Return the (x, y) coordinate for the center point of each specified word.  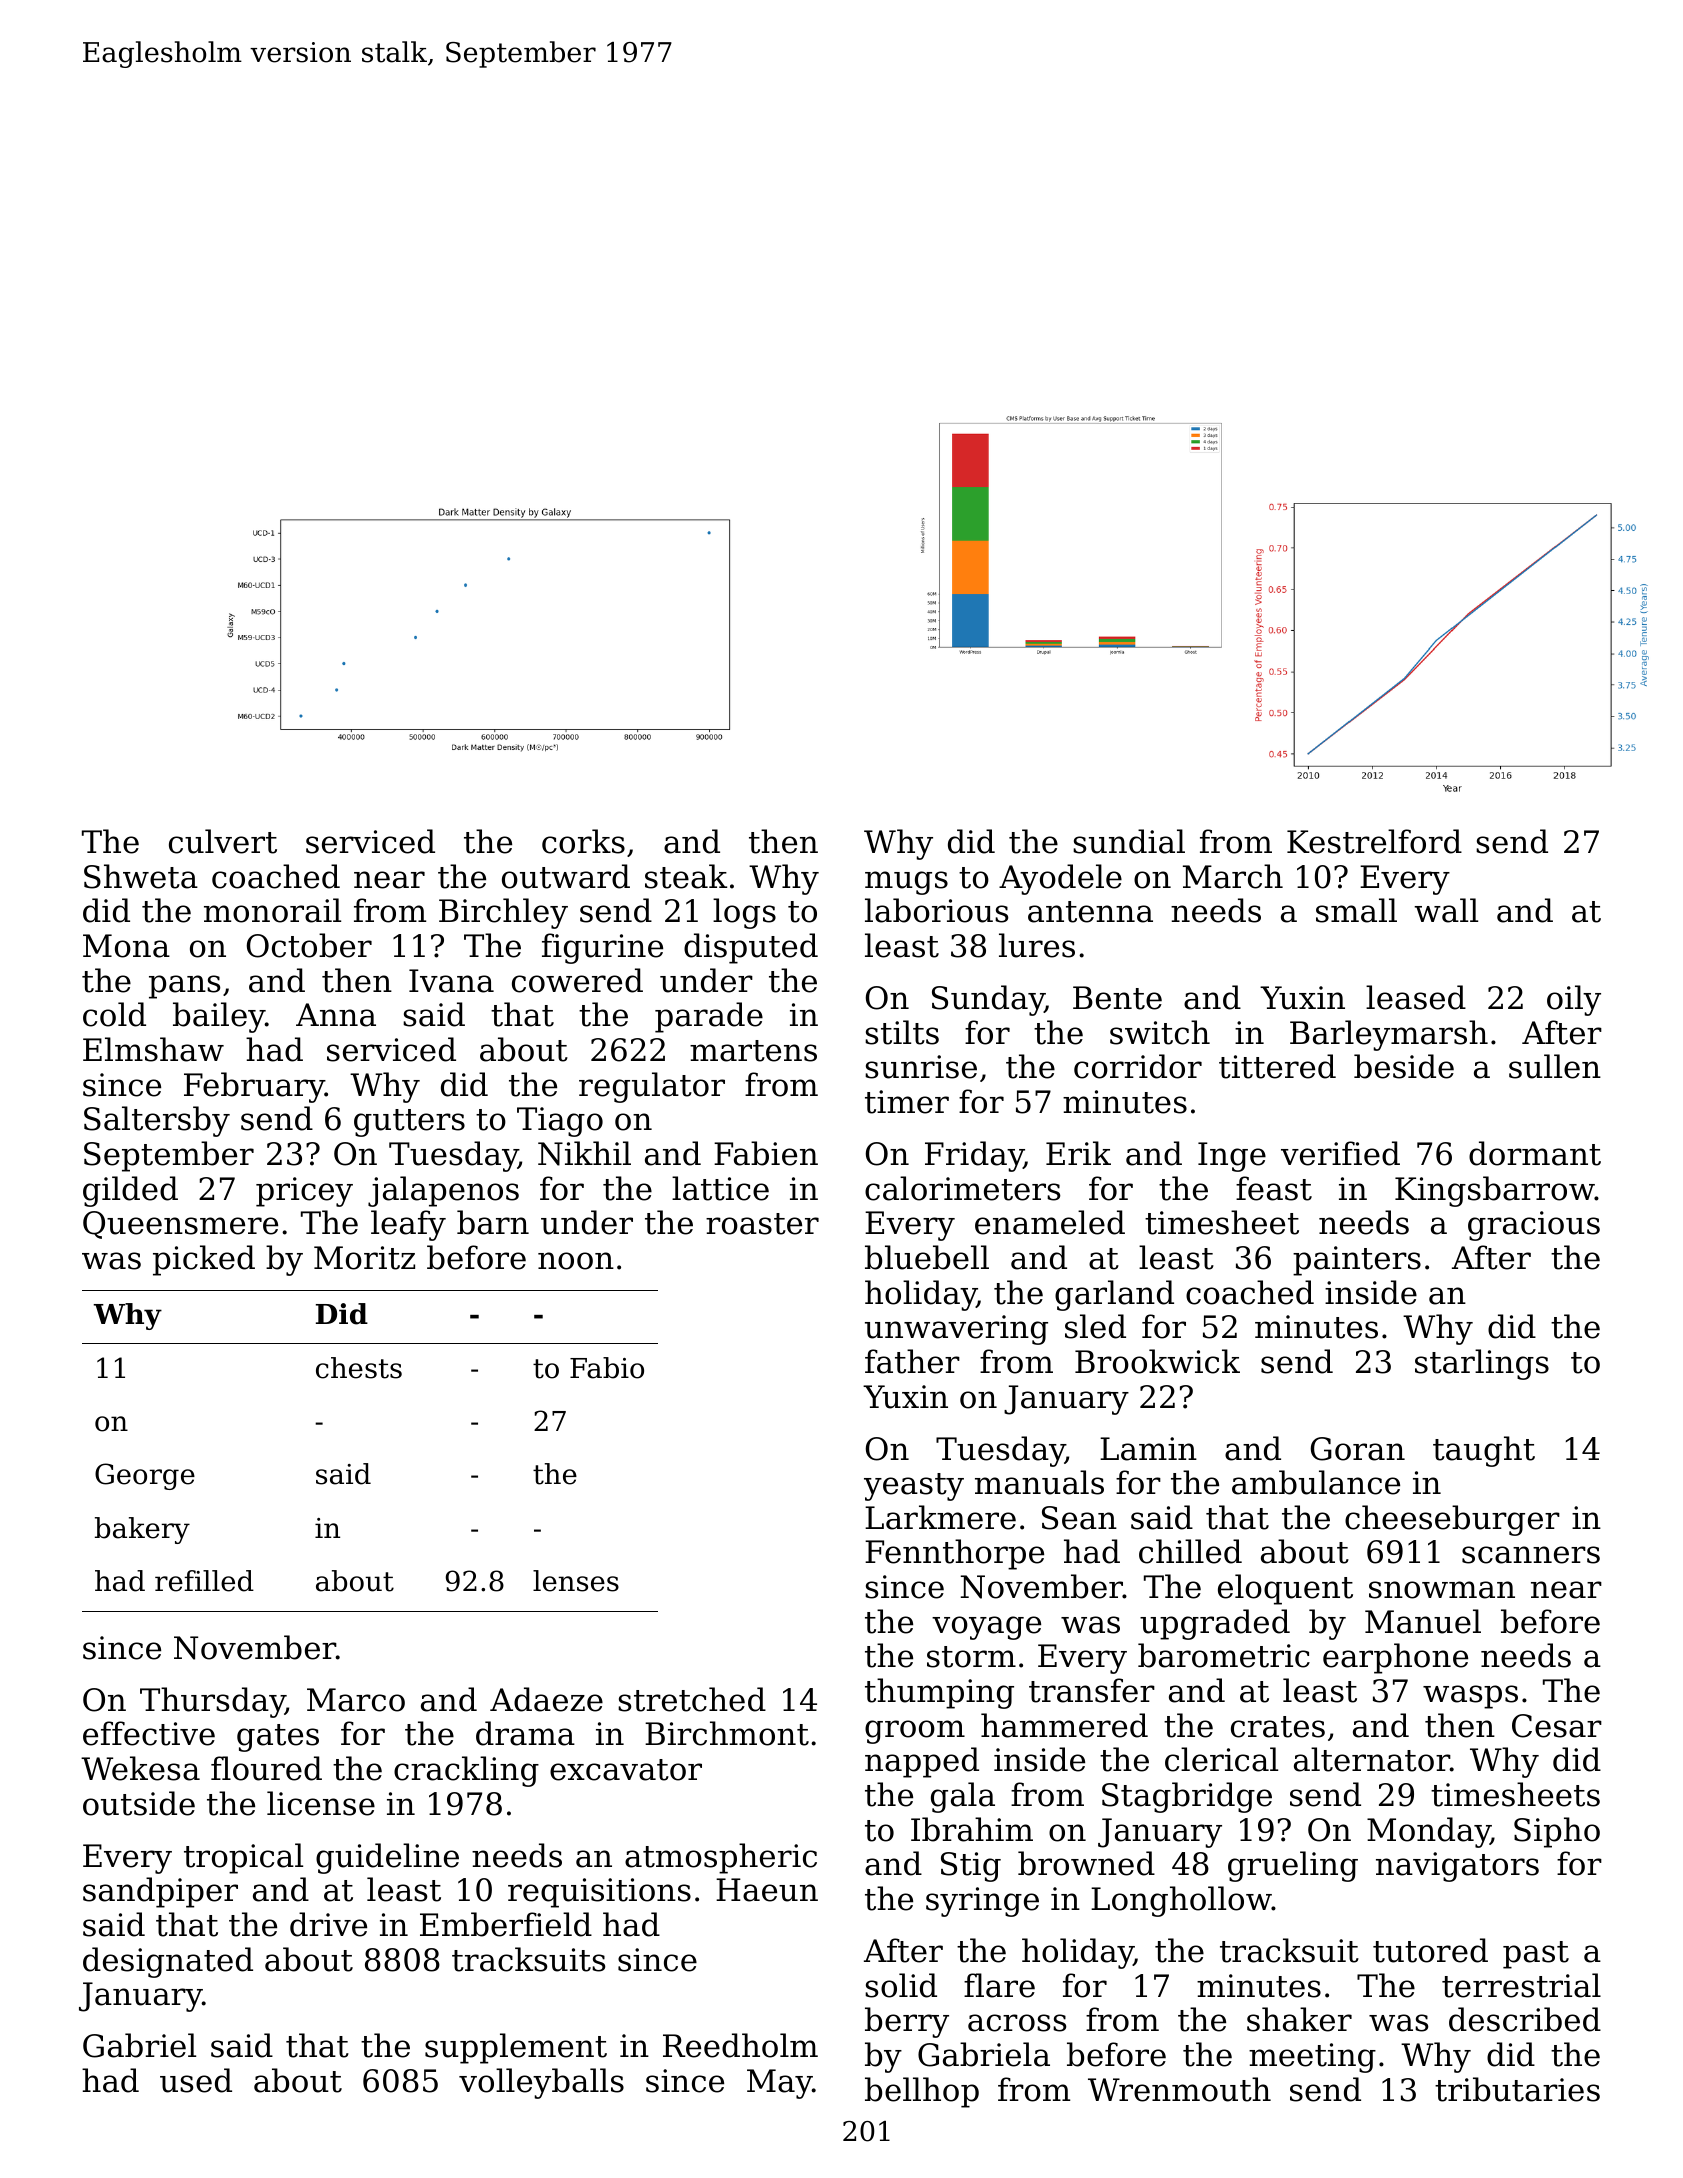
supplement (516, 2048)
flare (999, 1985)
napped (922, 1762)
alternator (1372, 1759)
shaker (1299, 2019)
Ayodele (1060, 879)
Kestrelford (1374, 841)
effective (149, 1733)
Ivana (451, 981)
